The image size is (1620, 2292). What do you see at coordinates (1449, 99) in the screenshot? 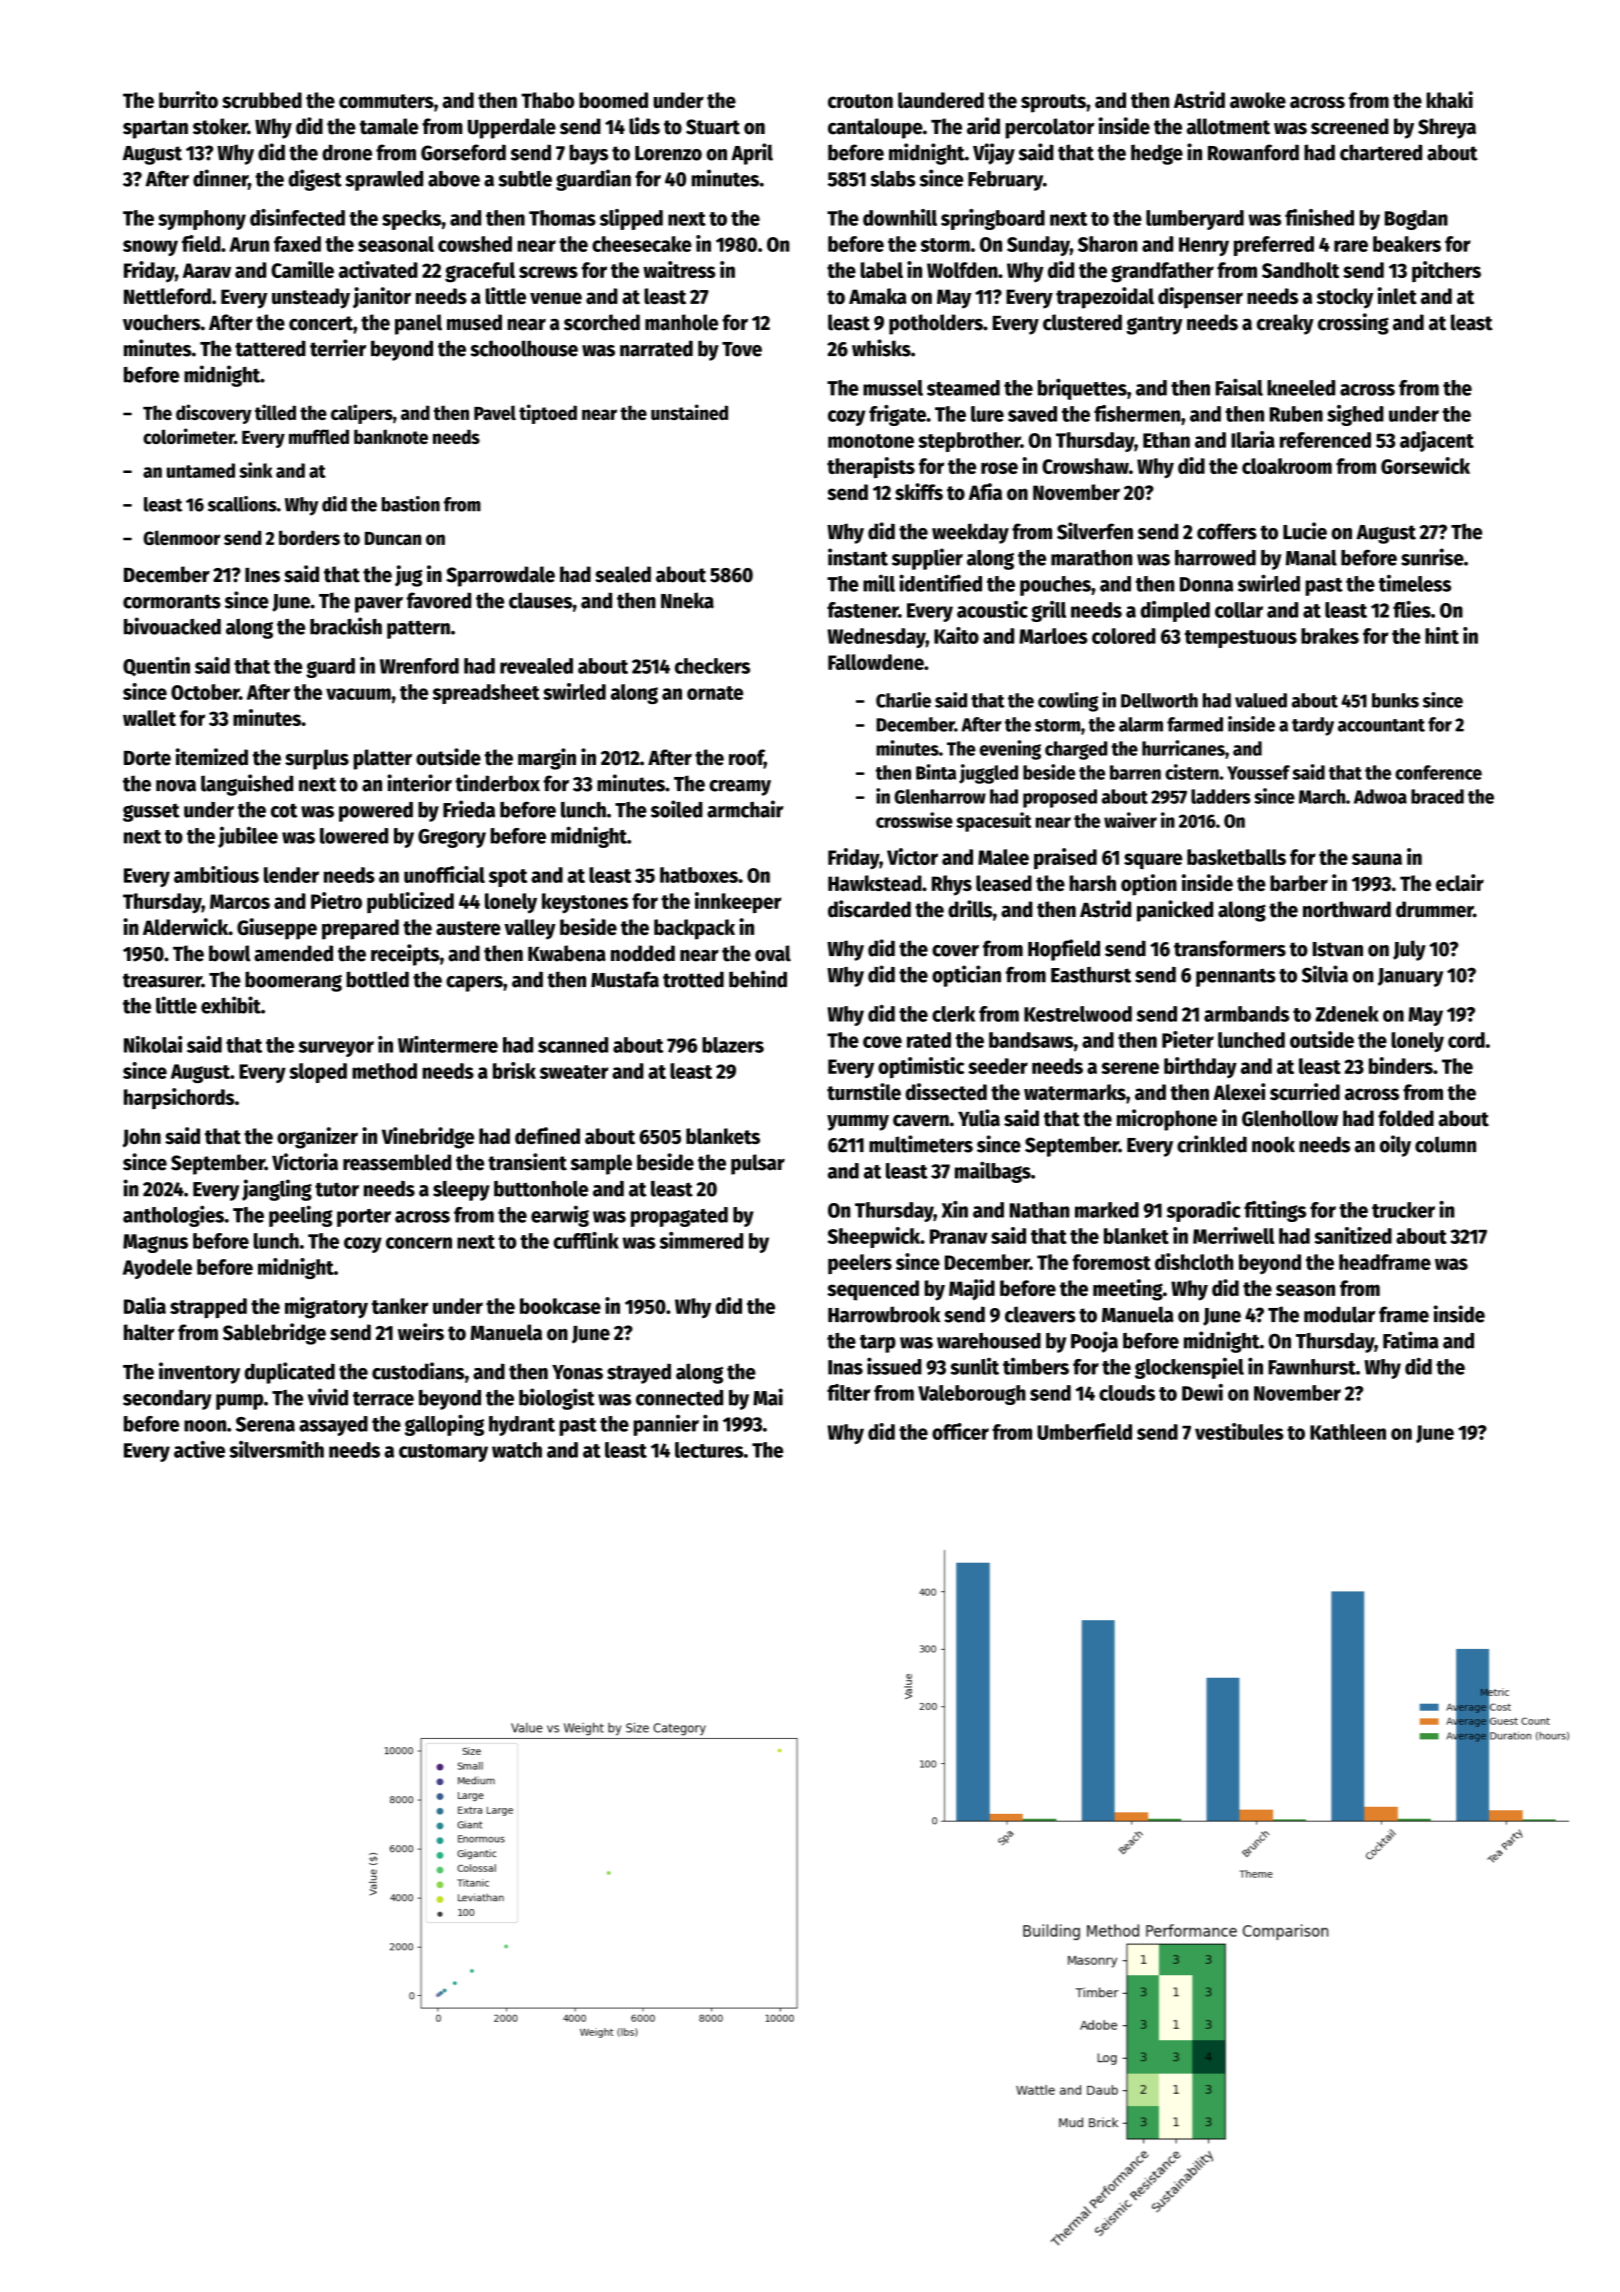
I see `khaki` at bounding box center [1449, 99].
